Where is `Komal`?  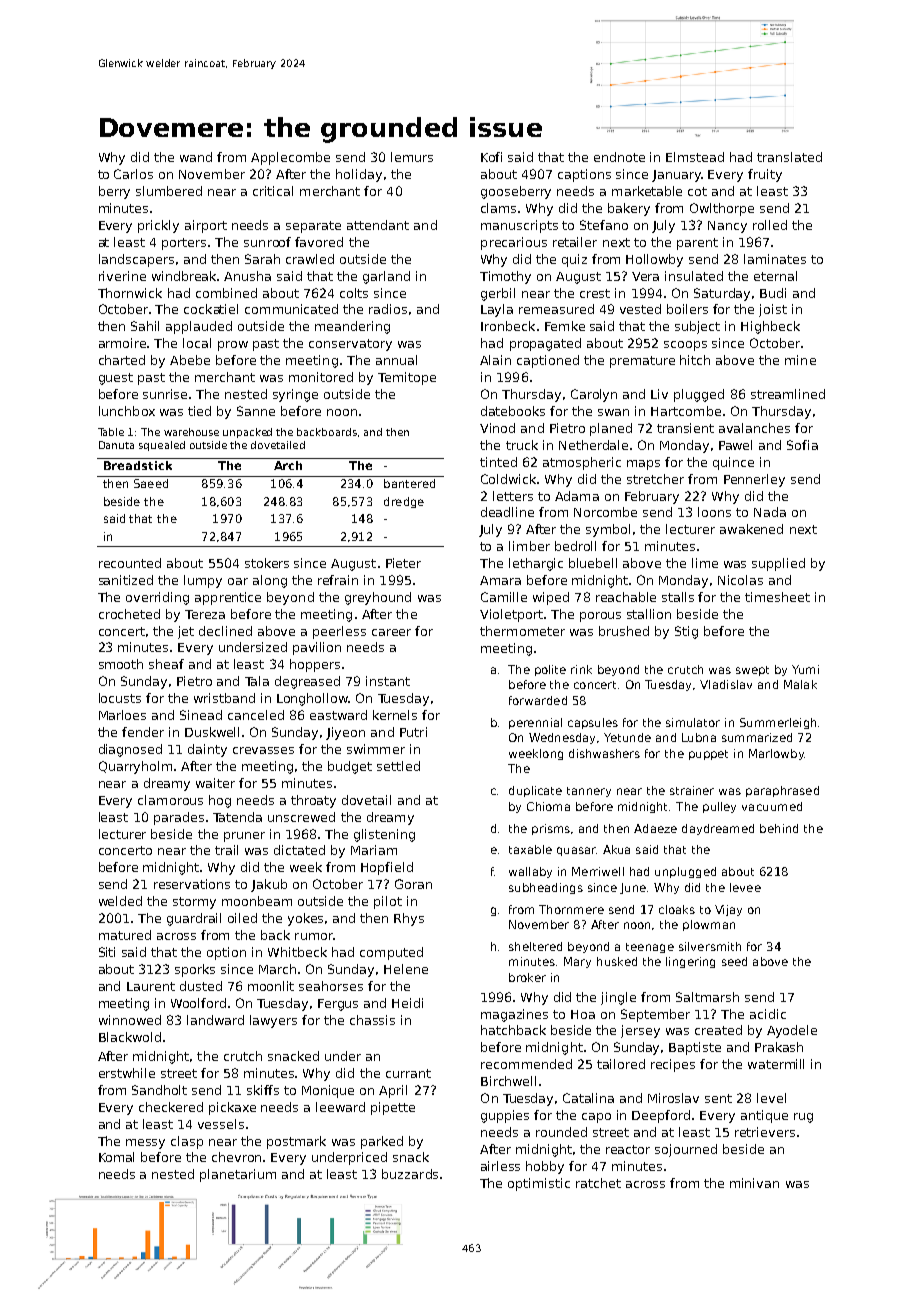 Komal is located at coordinates (116, 1157).
